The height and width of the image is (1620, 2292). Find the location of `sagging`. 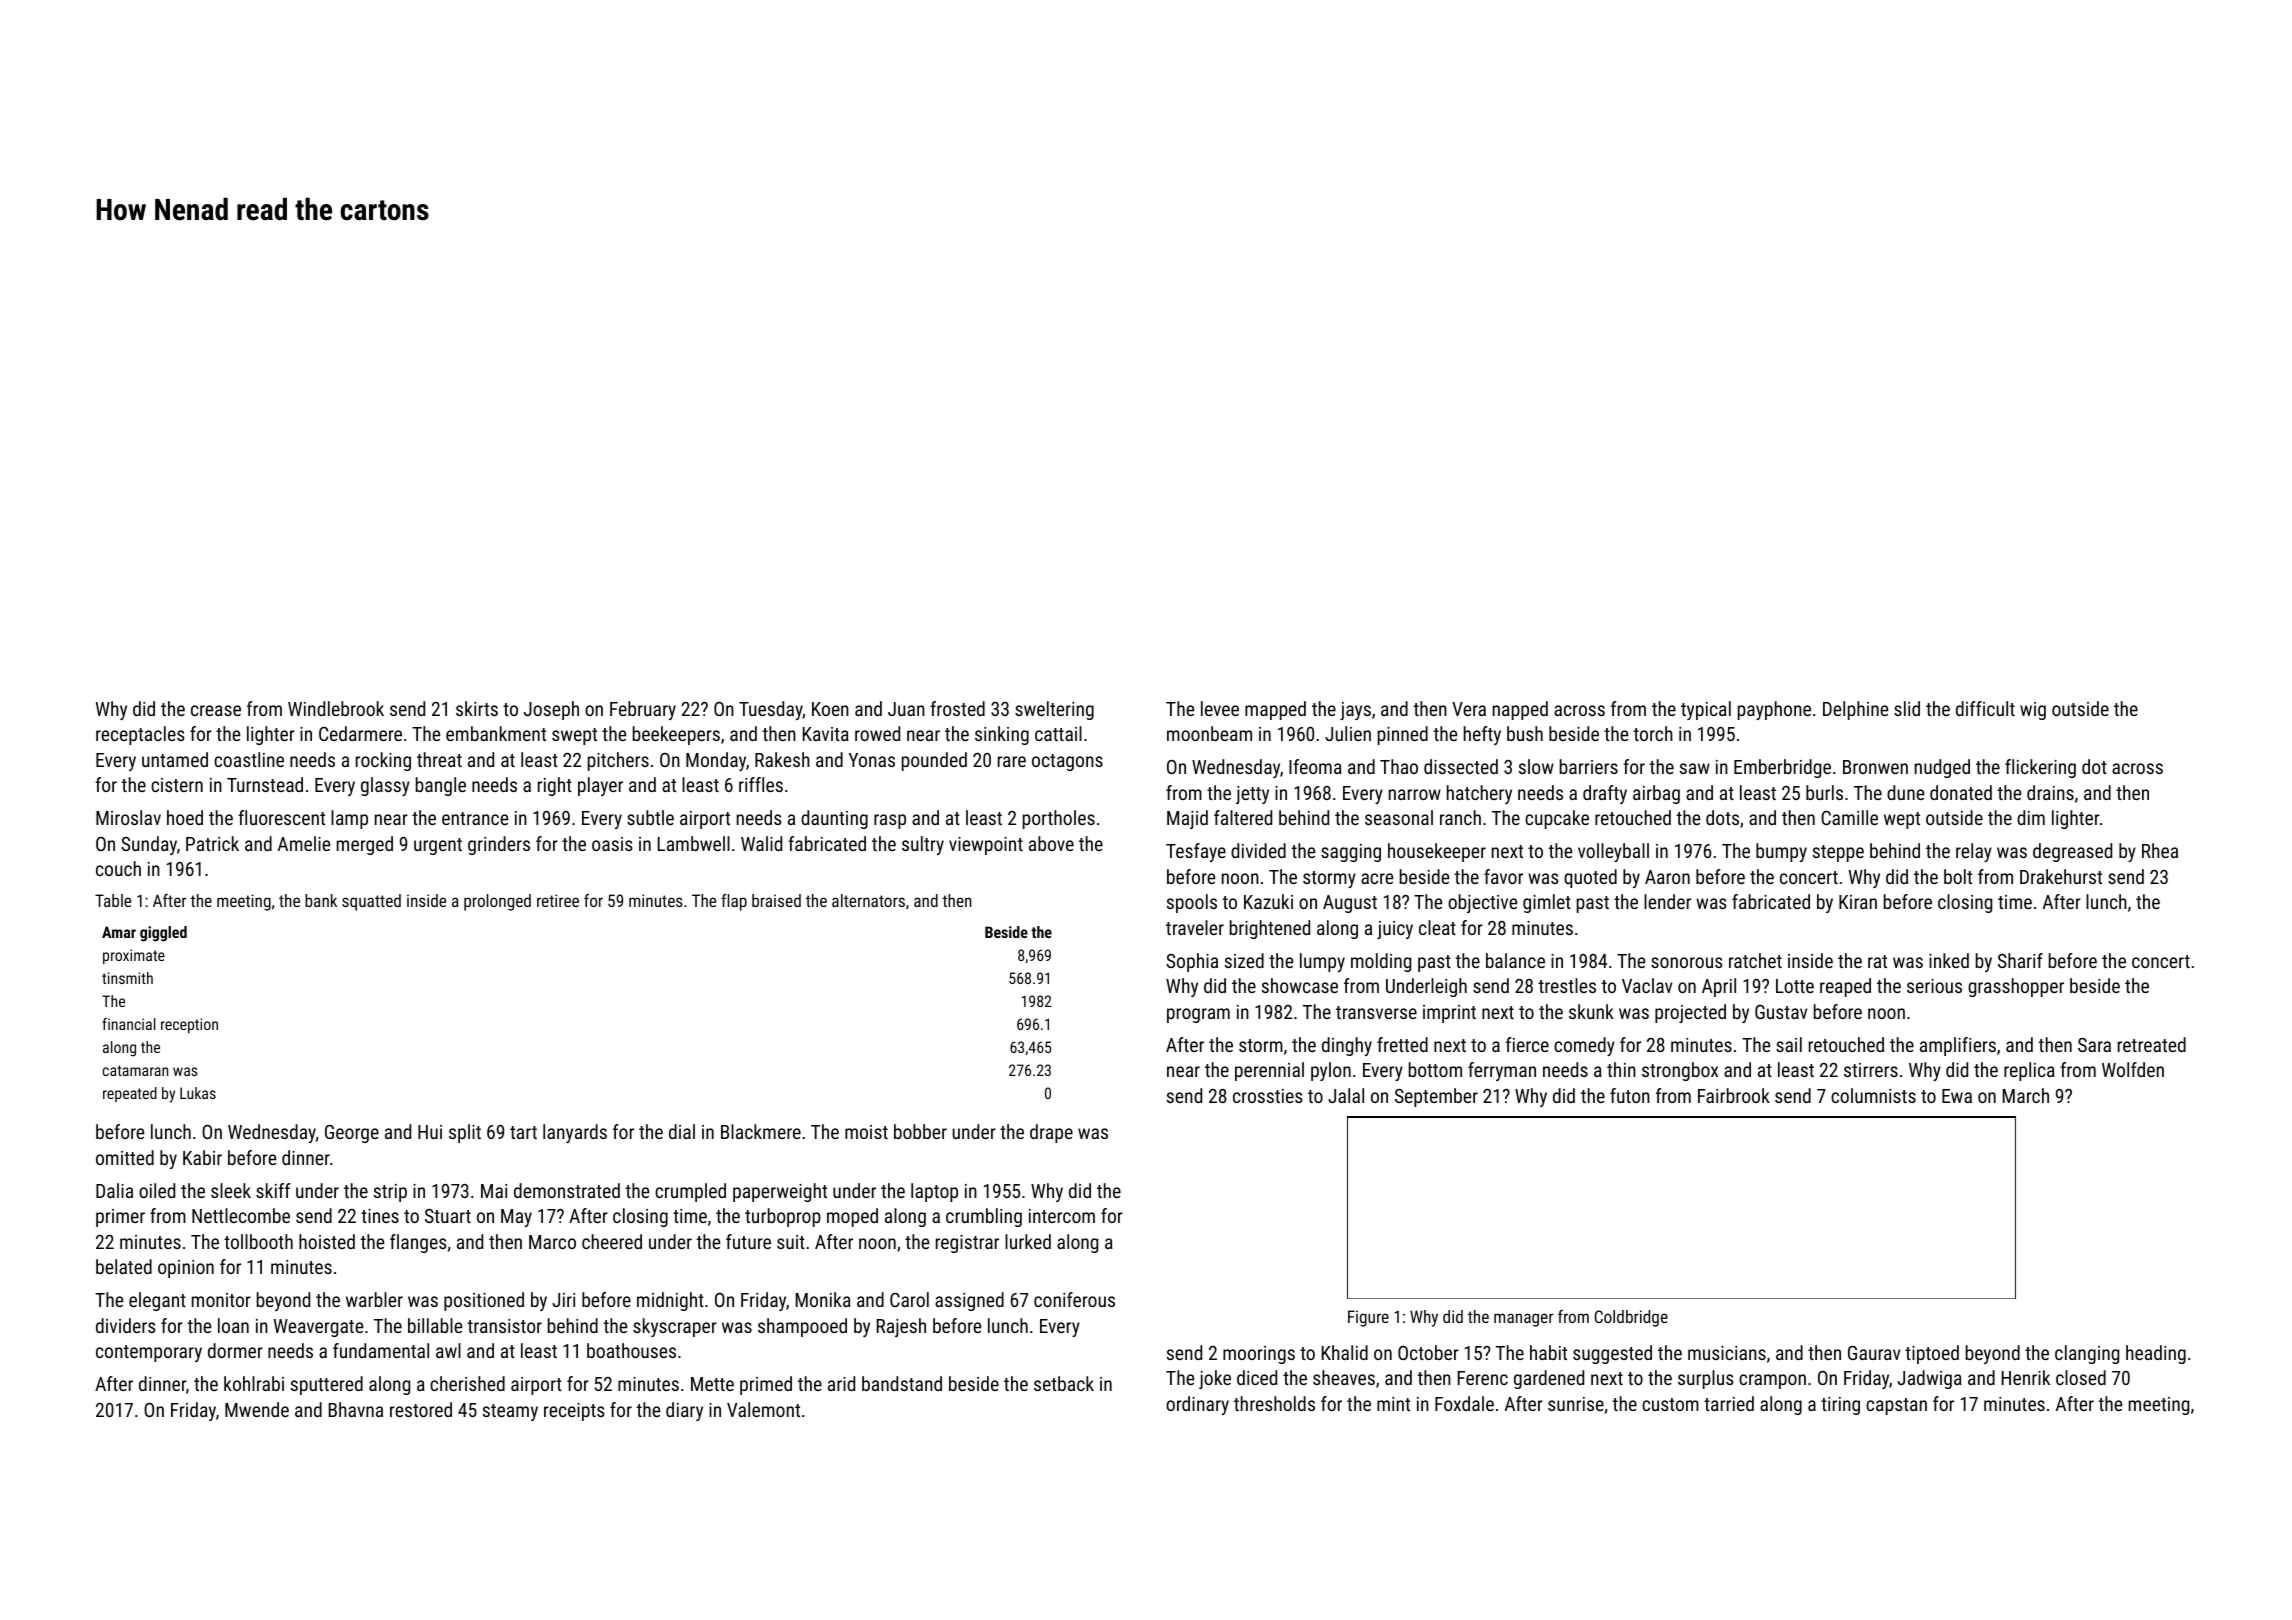

sagging is located at coordinates (1351, 853).
